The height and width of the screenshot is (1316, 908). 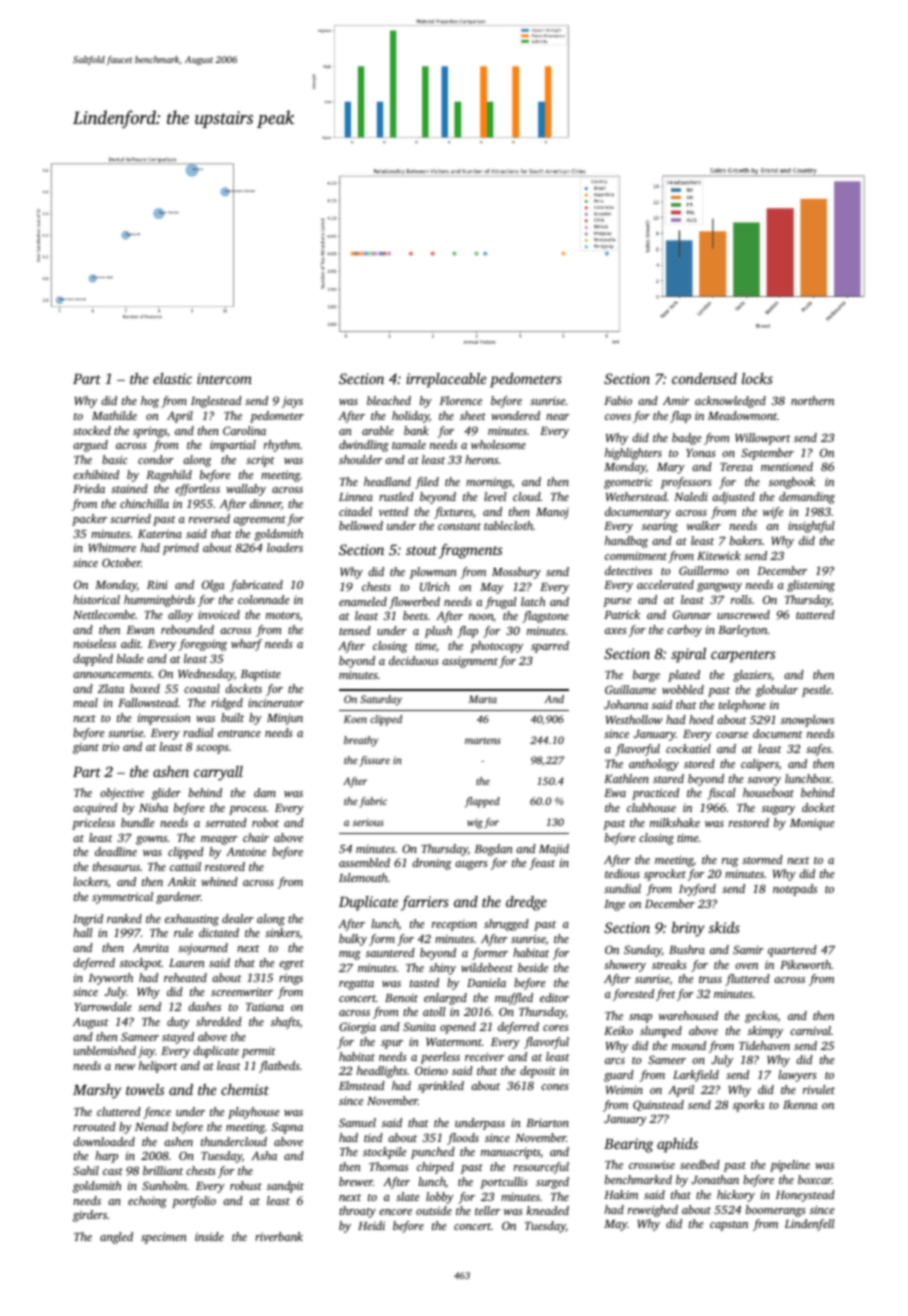 What do you see at coordinates (407, 1196) in the screenshot?
I see `slate` at bounding box center [407, 1196].
